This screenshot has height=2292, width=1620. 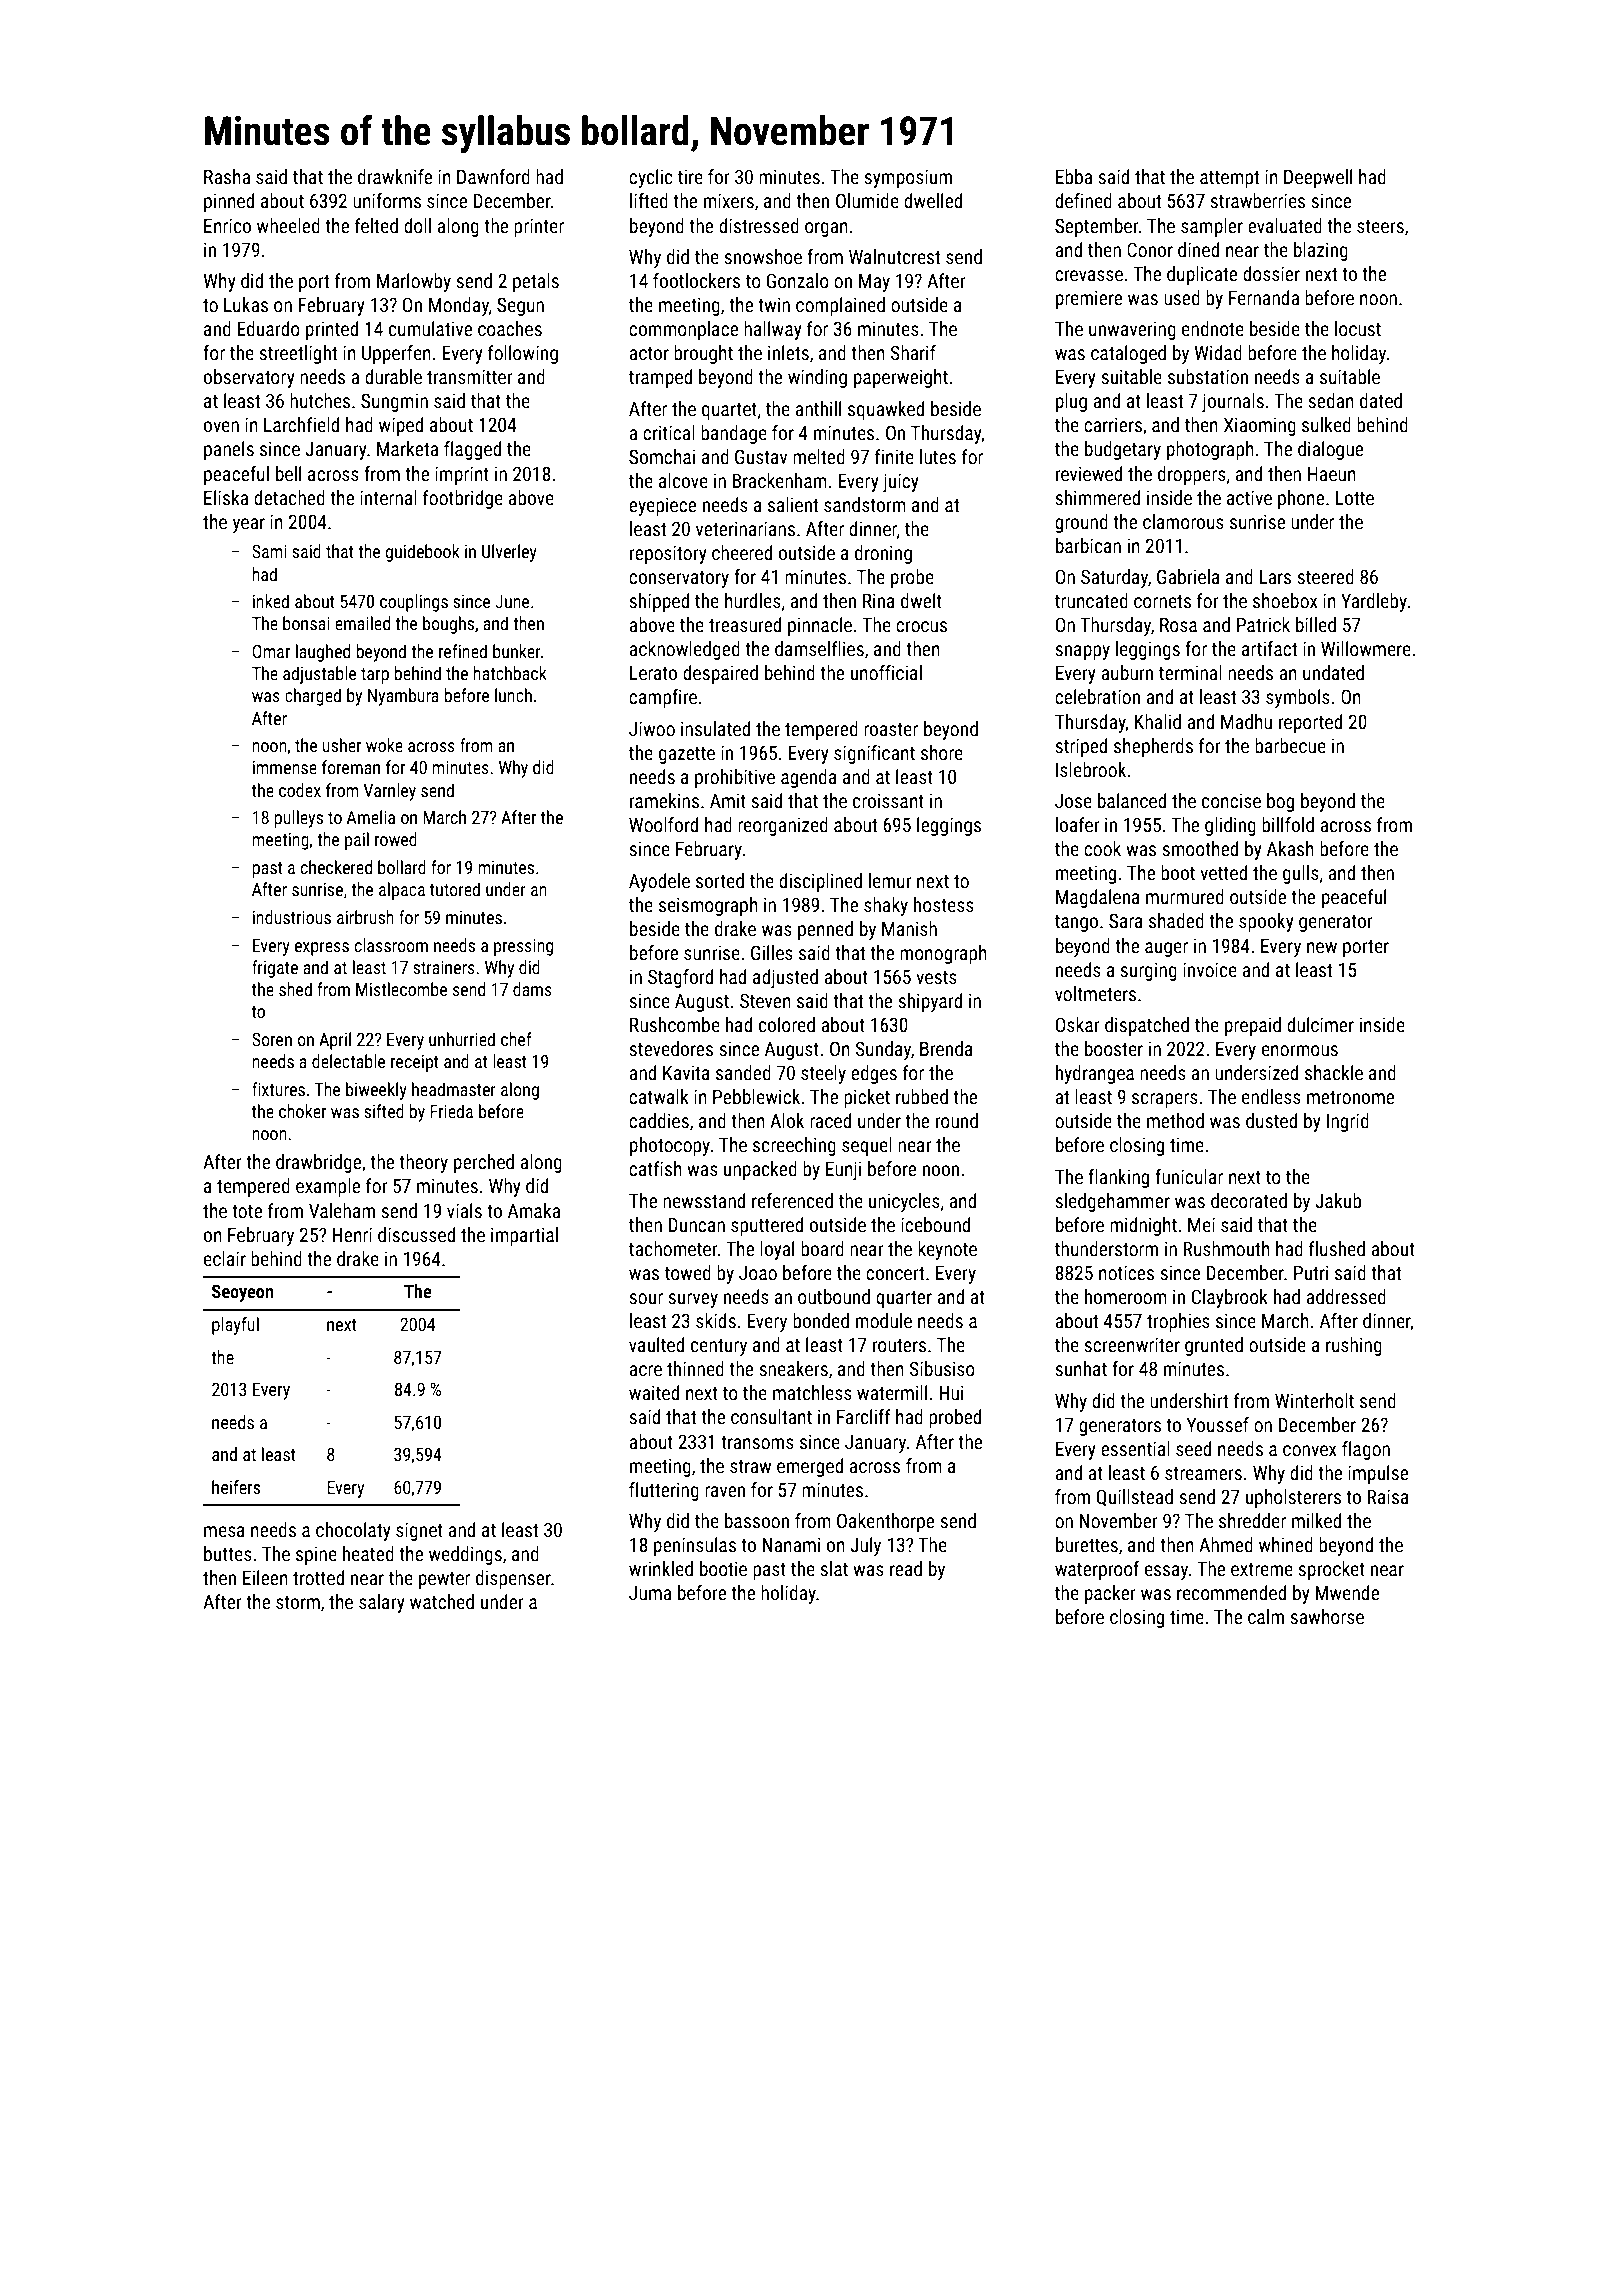 I want to click on gulls, so click(x=1301, y=874).
